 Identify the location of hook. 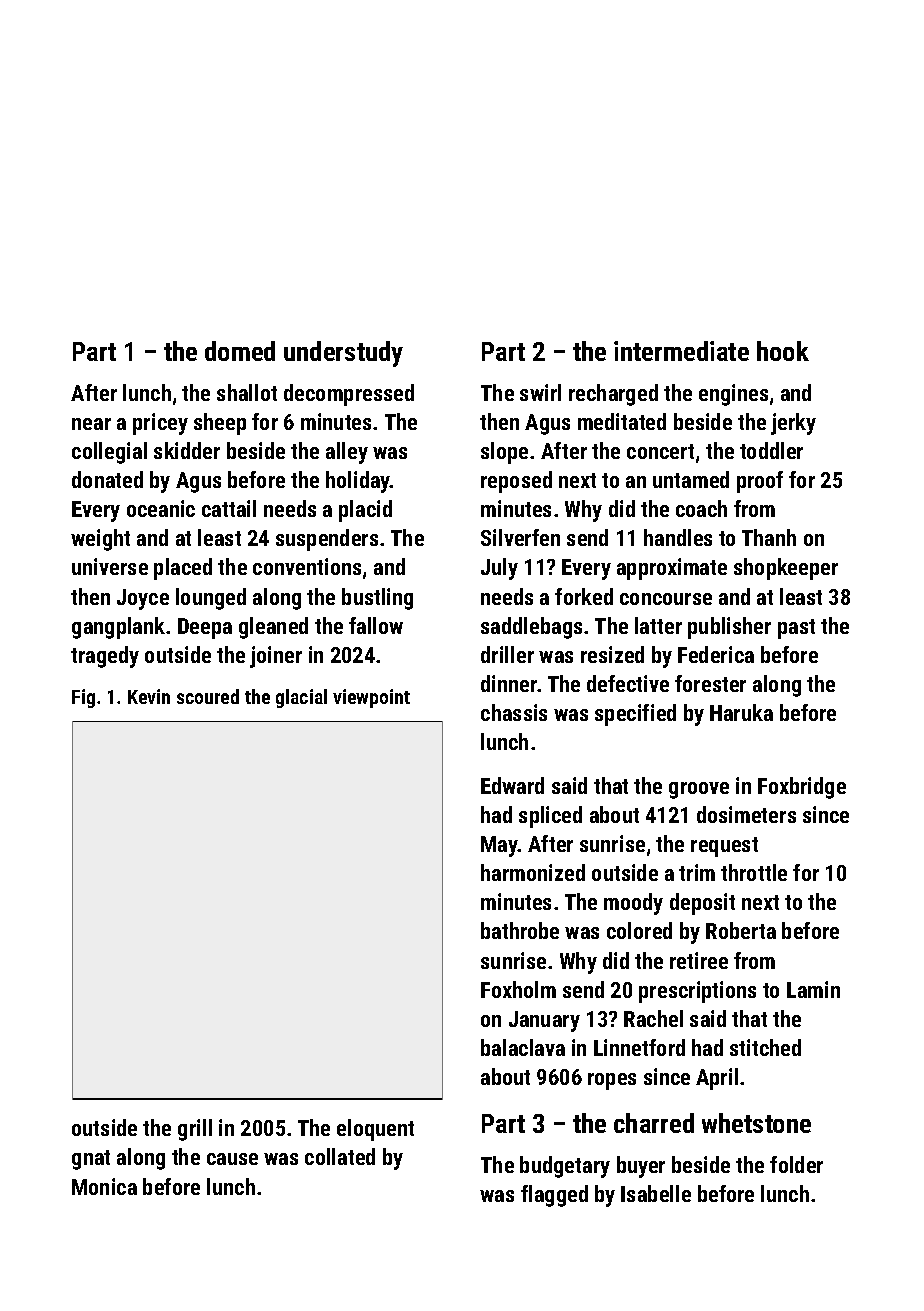
(783, 351).
